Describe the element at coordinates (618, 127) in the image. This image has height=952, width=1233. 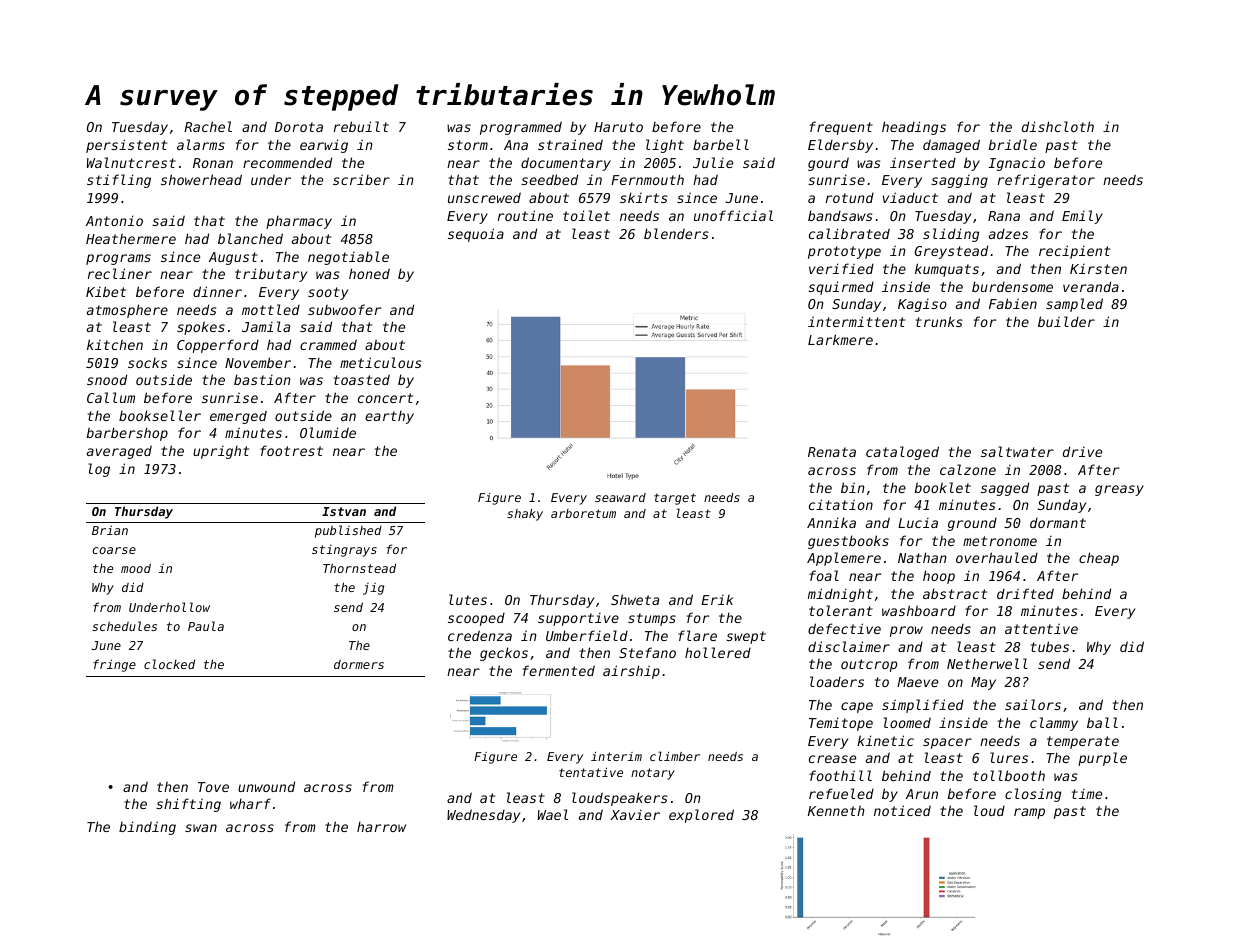
I see `Haruto` at that location.
